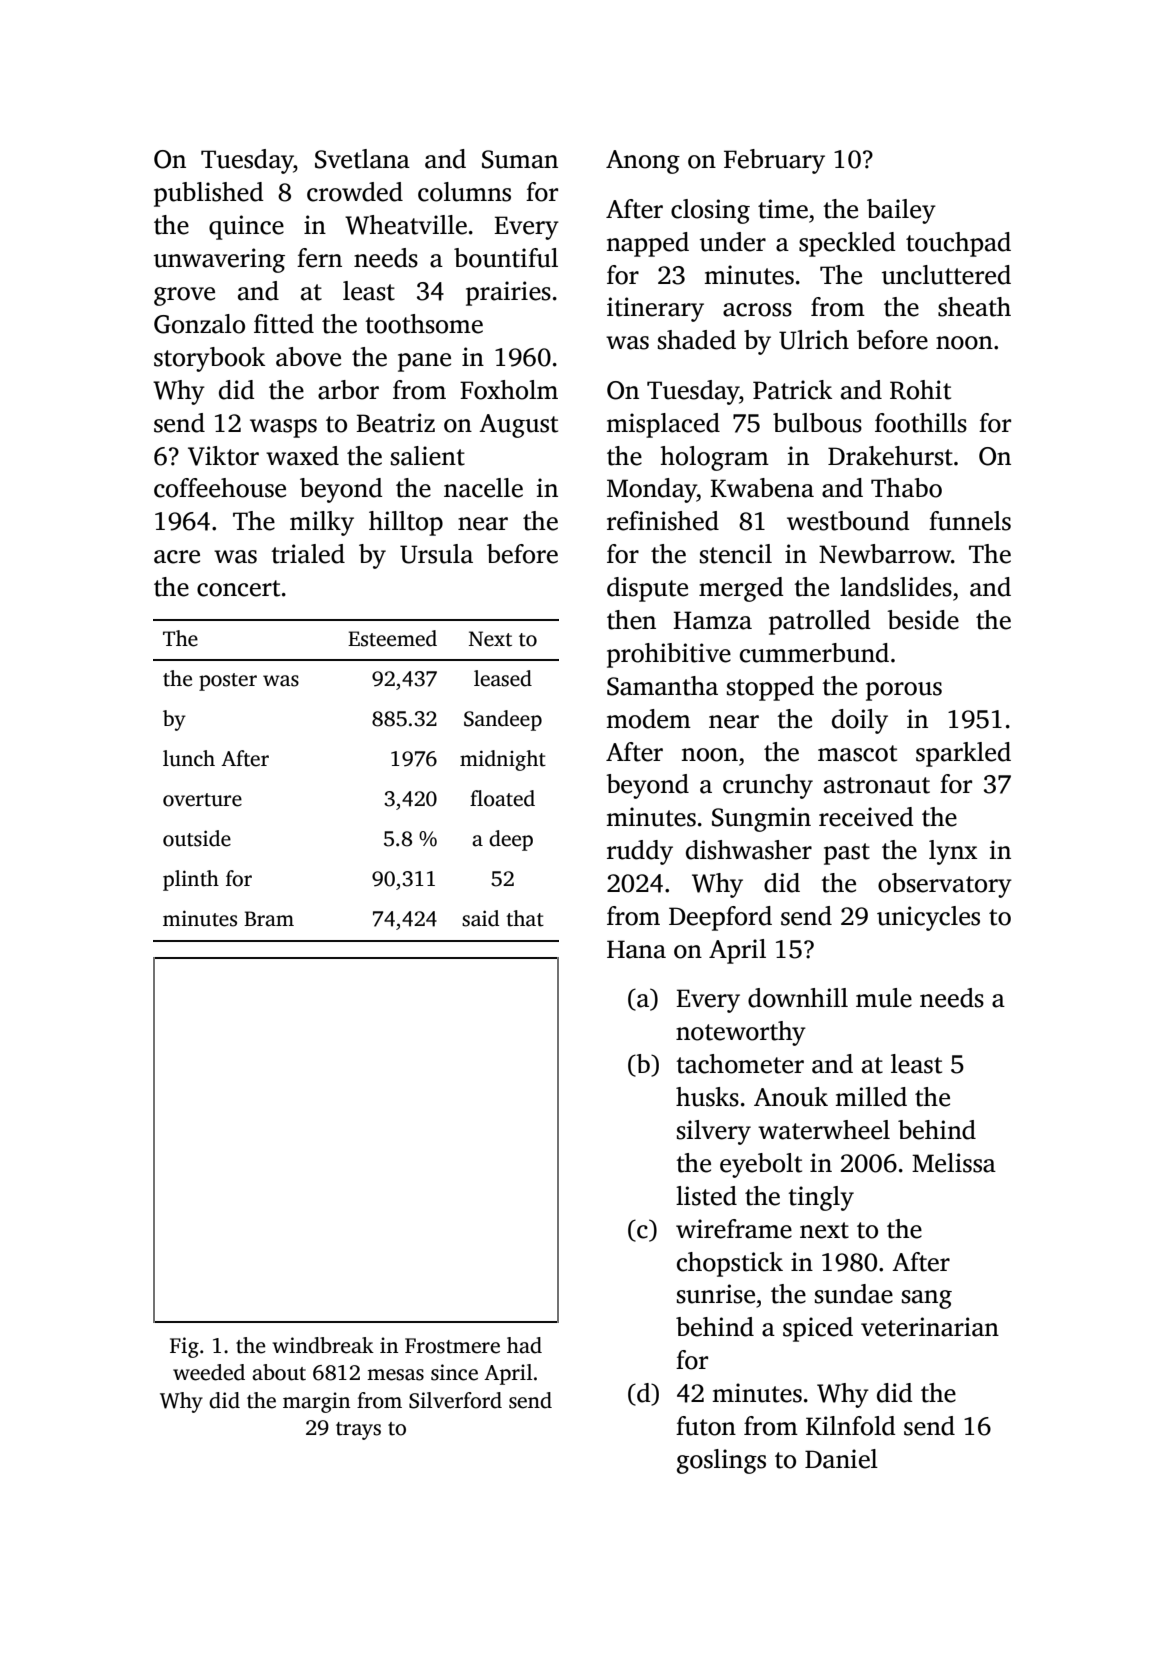 This screenshot has height=1654, width=1165. I want to click on Esteemed, so click(392, 638).
